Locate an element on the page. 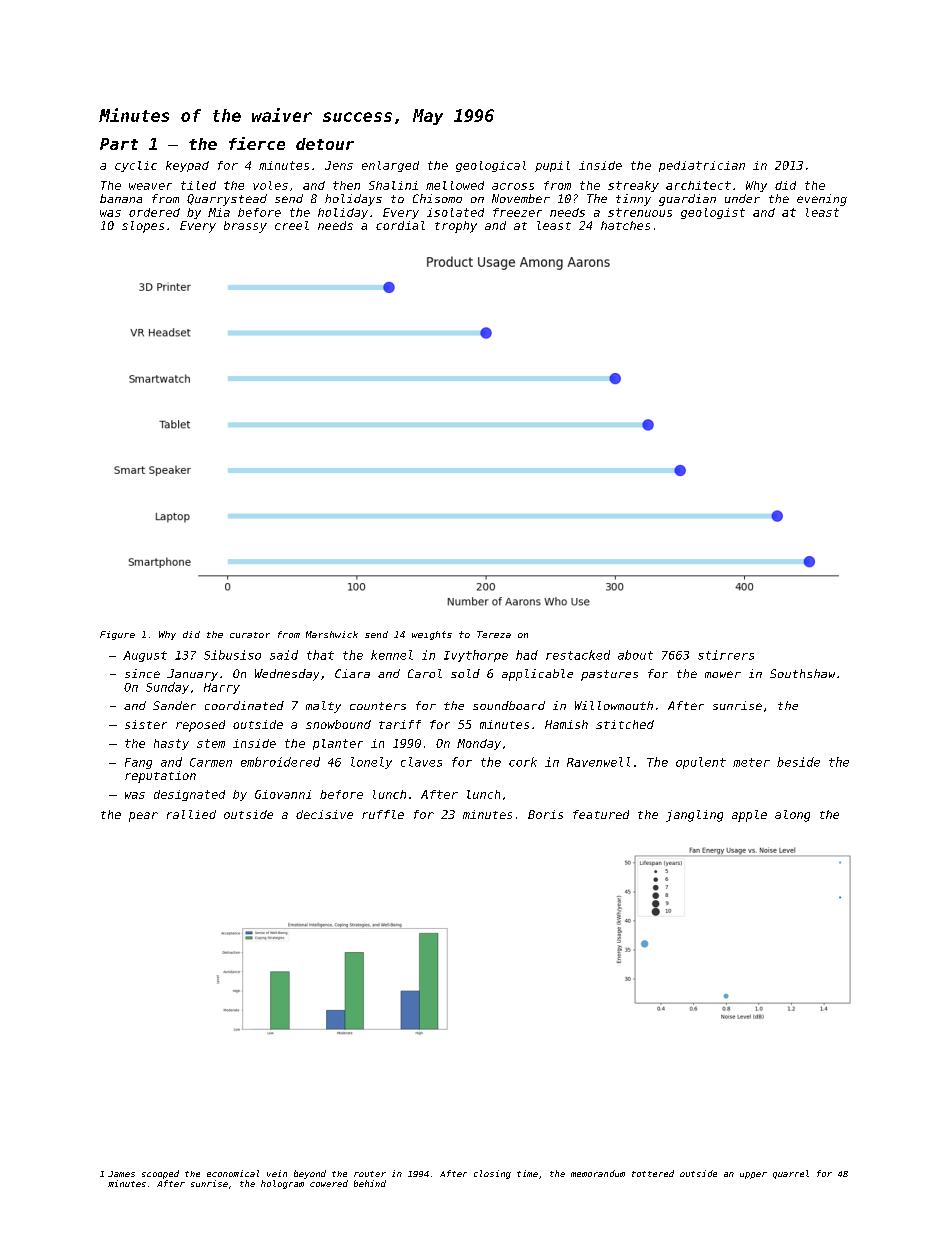  quarrel is located at coordinates (791, 1174).
